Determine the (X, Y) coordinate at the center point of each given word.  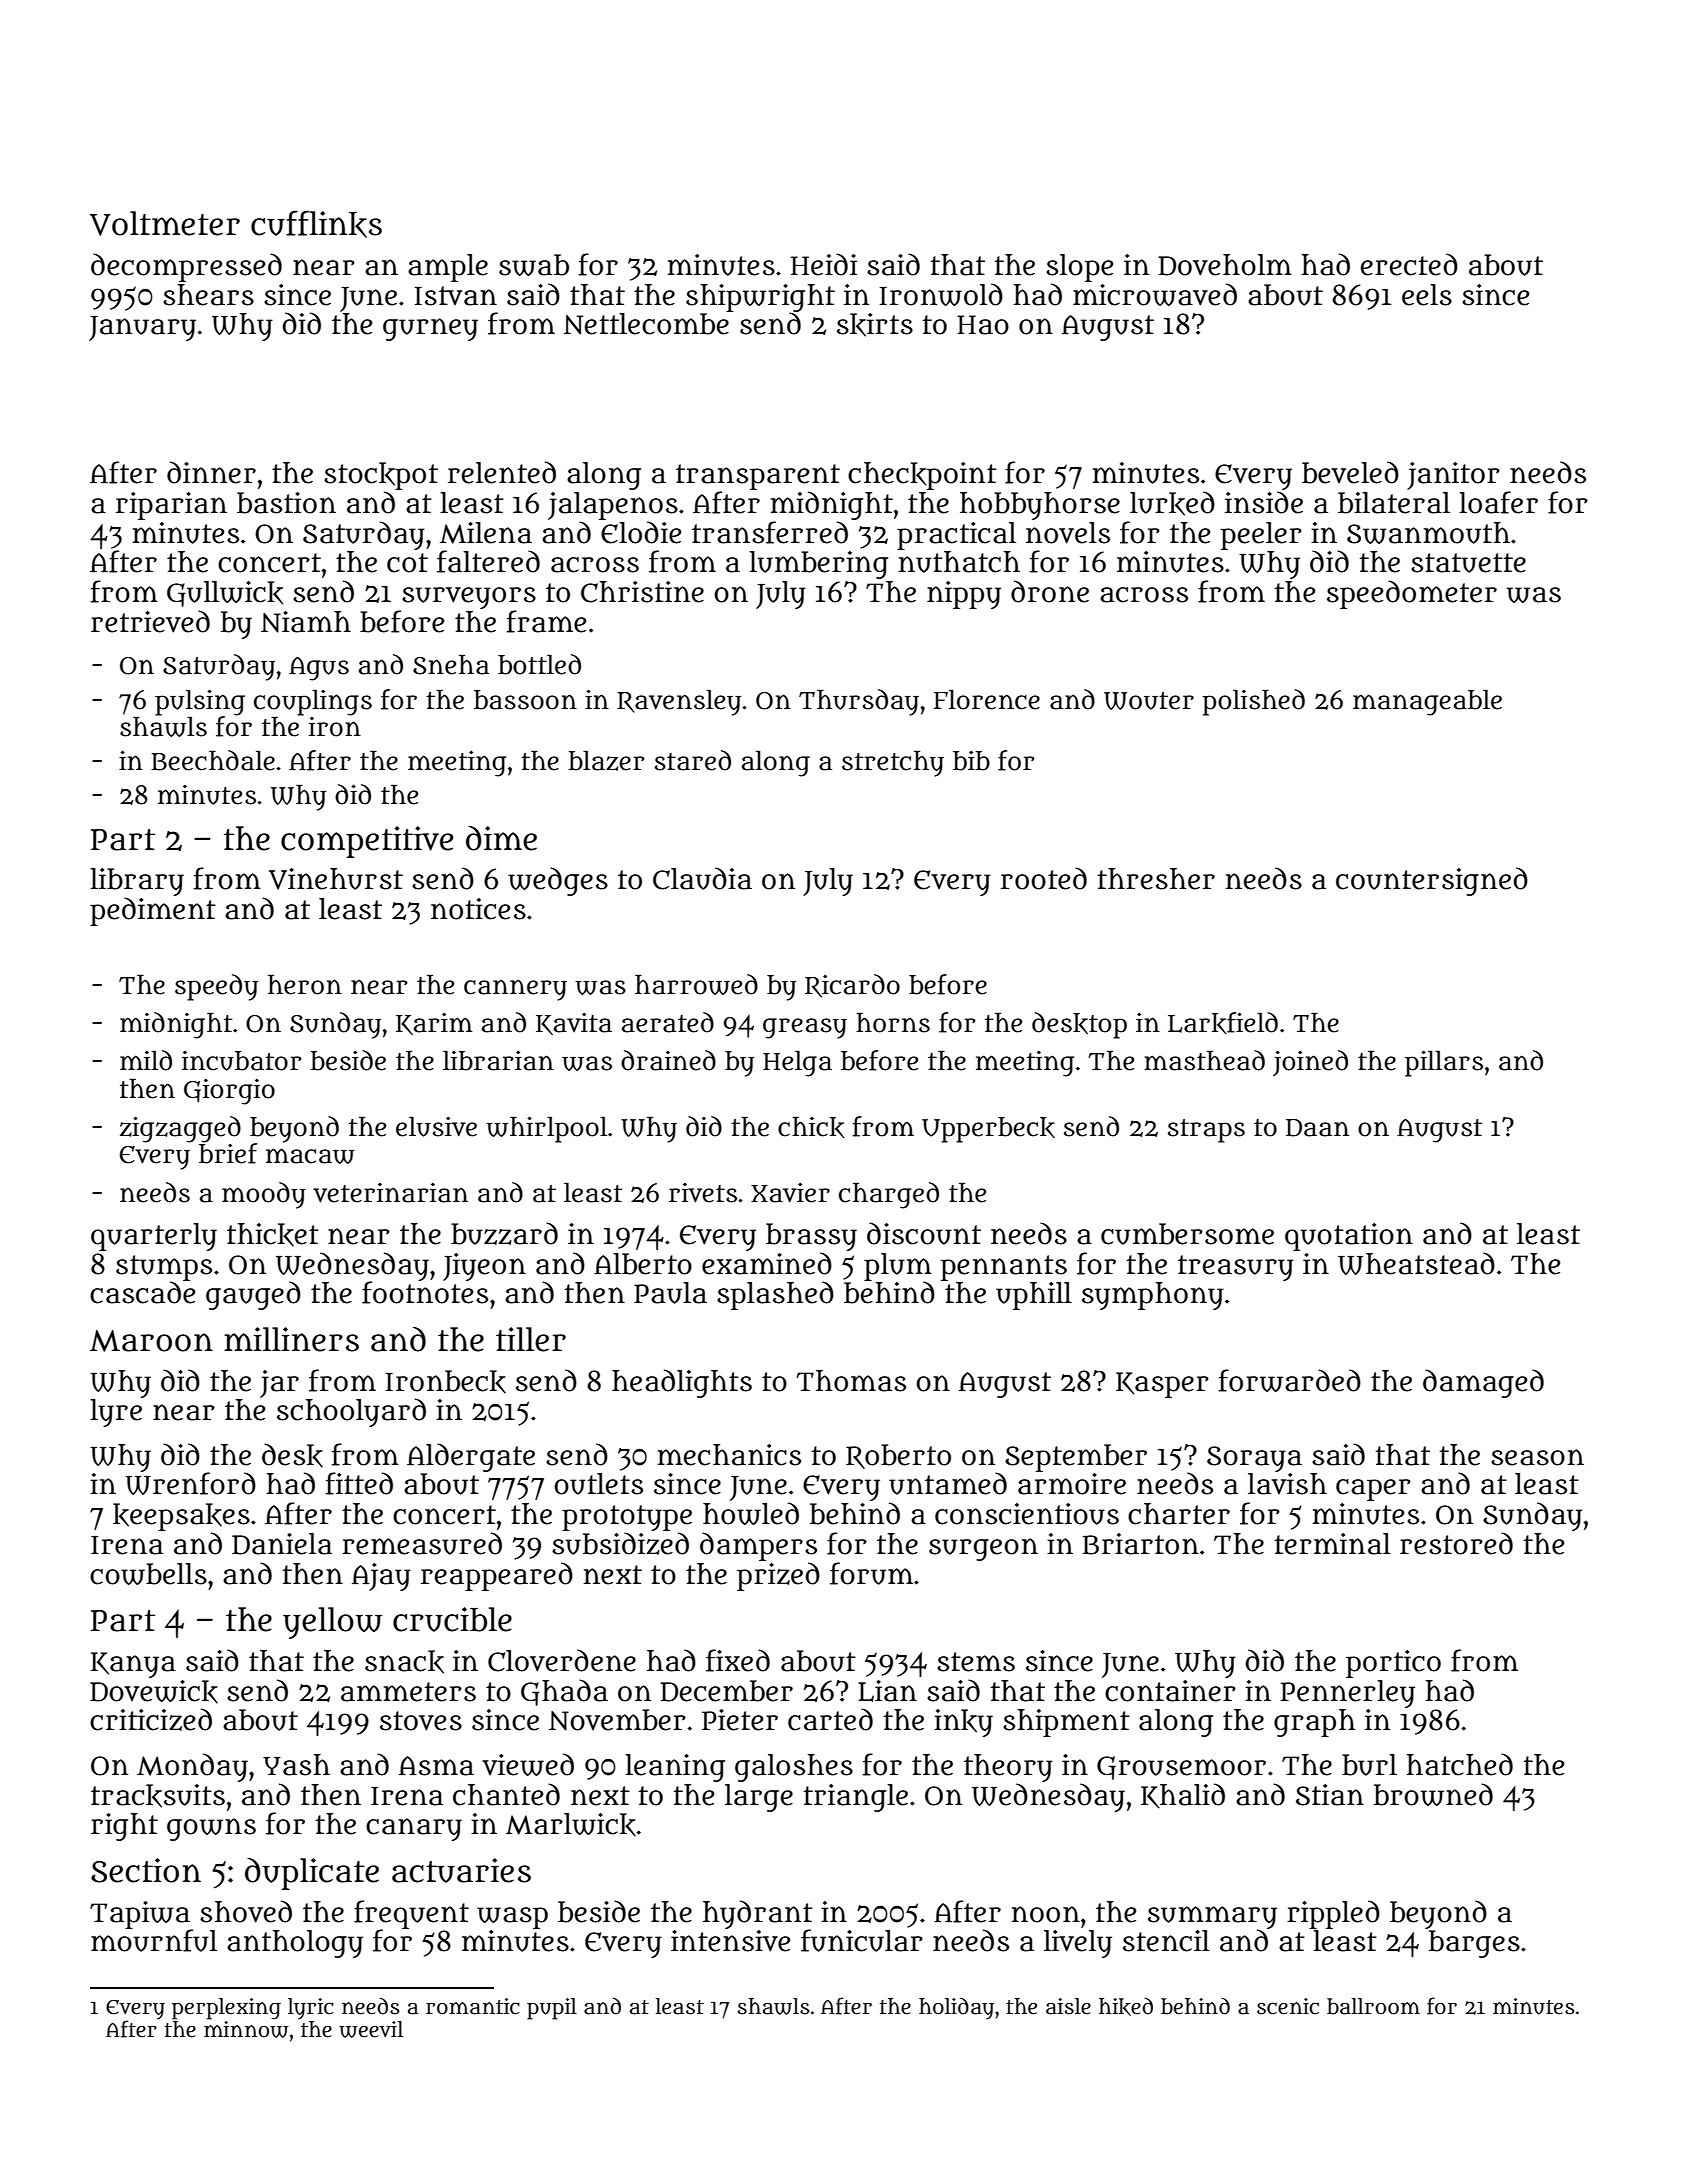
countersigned (1432, 881)
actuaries (461, 1870)
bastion (286, 503)
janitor (1453, 476)
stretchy (893, 763)
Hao (983, 325)
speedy (216, 987)
